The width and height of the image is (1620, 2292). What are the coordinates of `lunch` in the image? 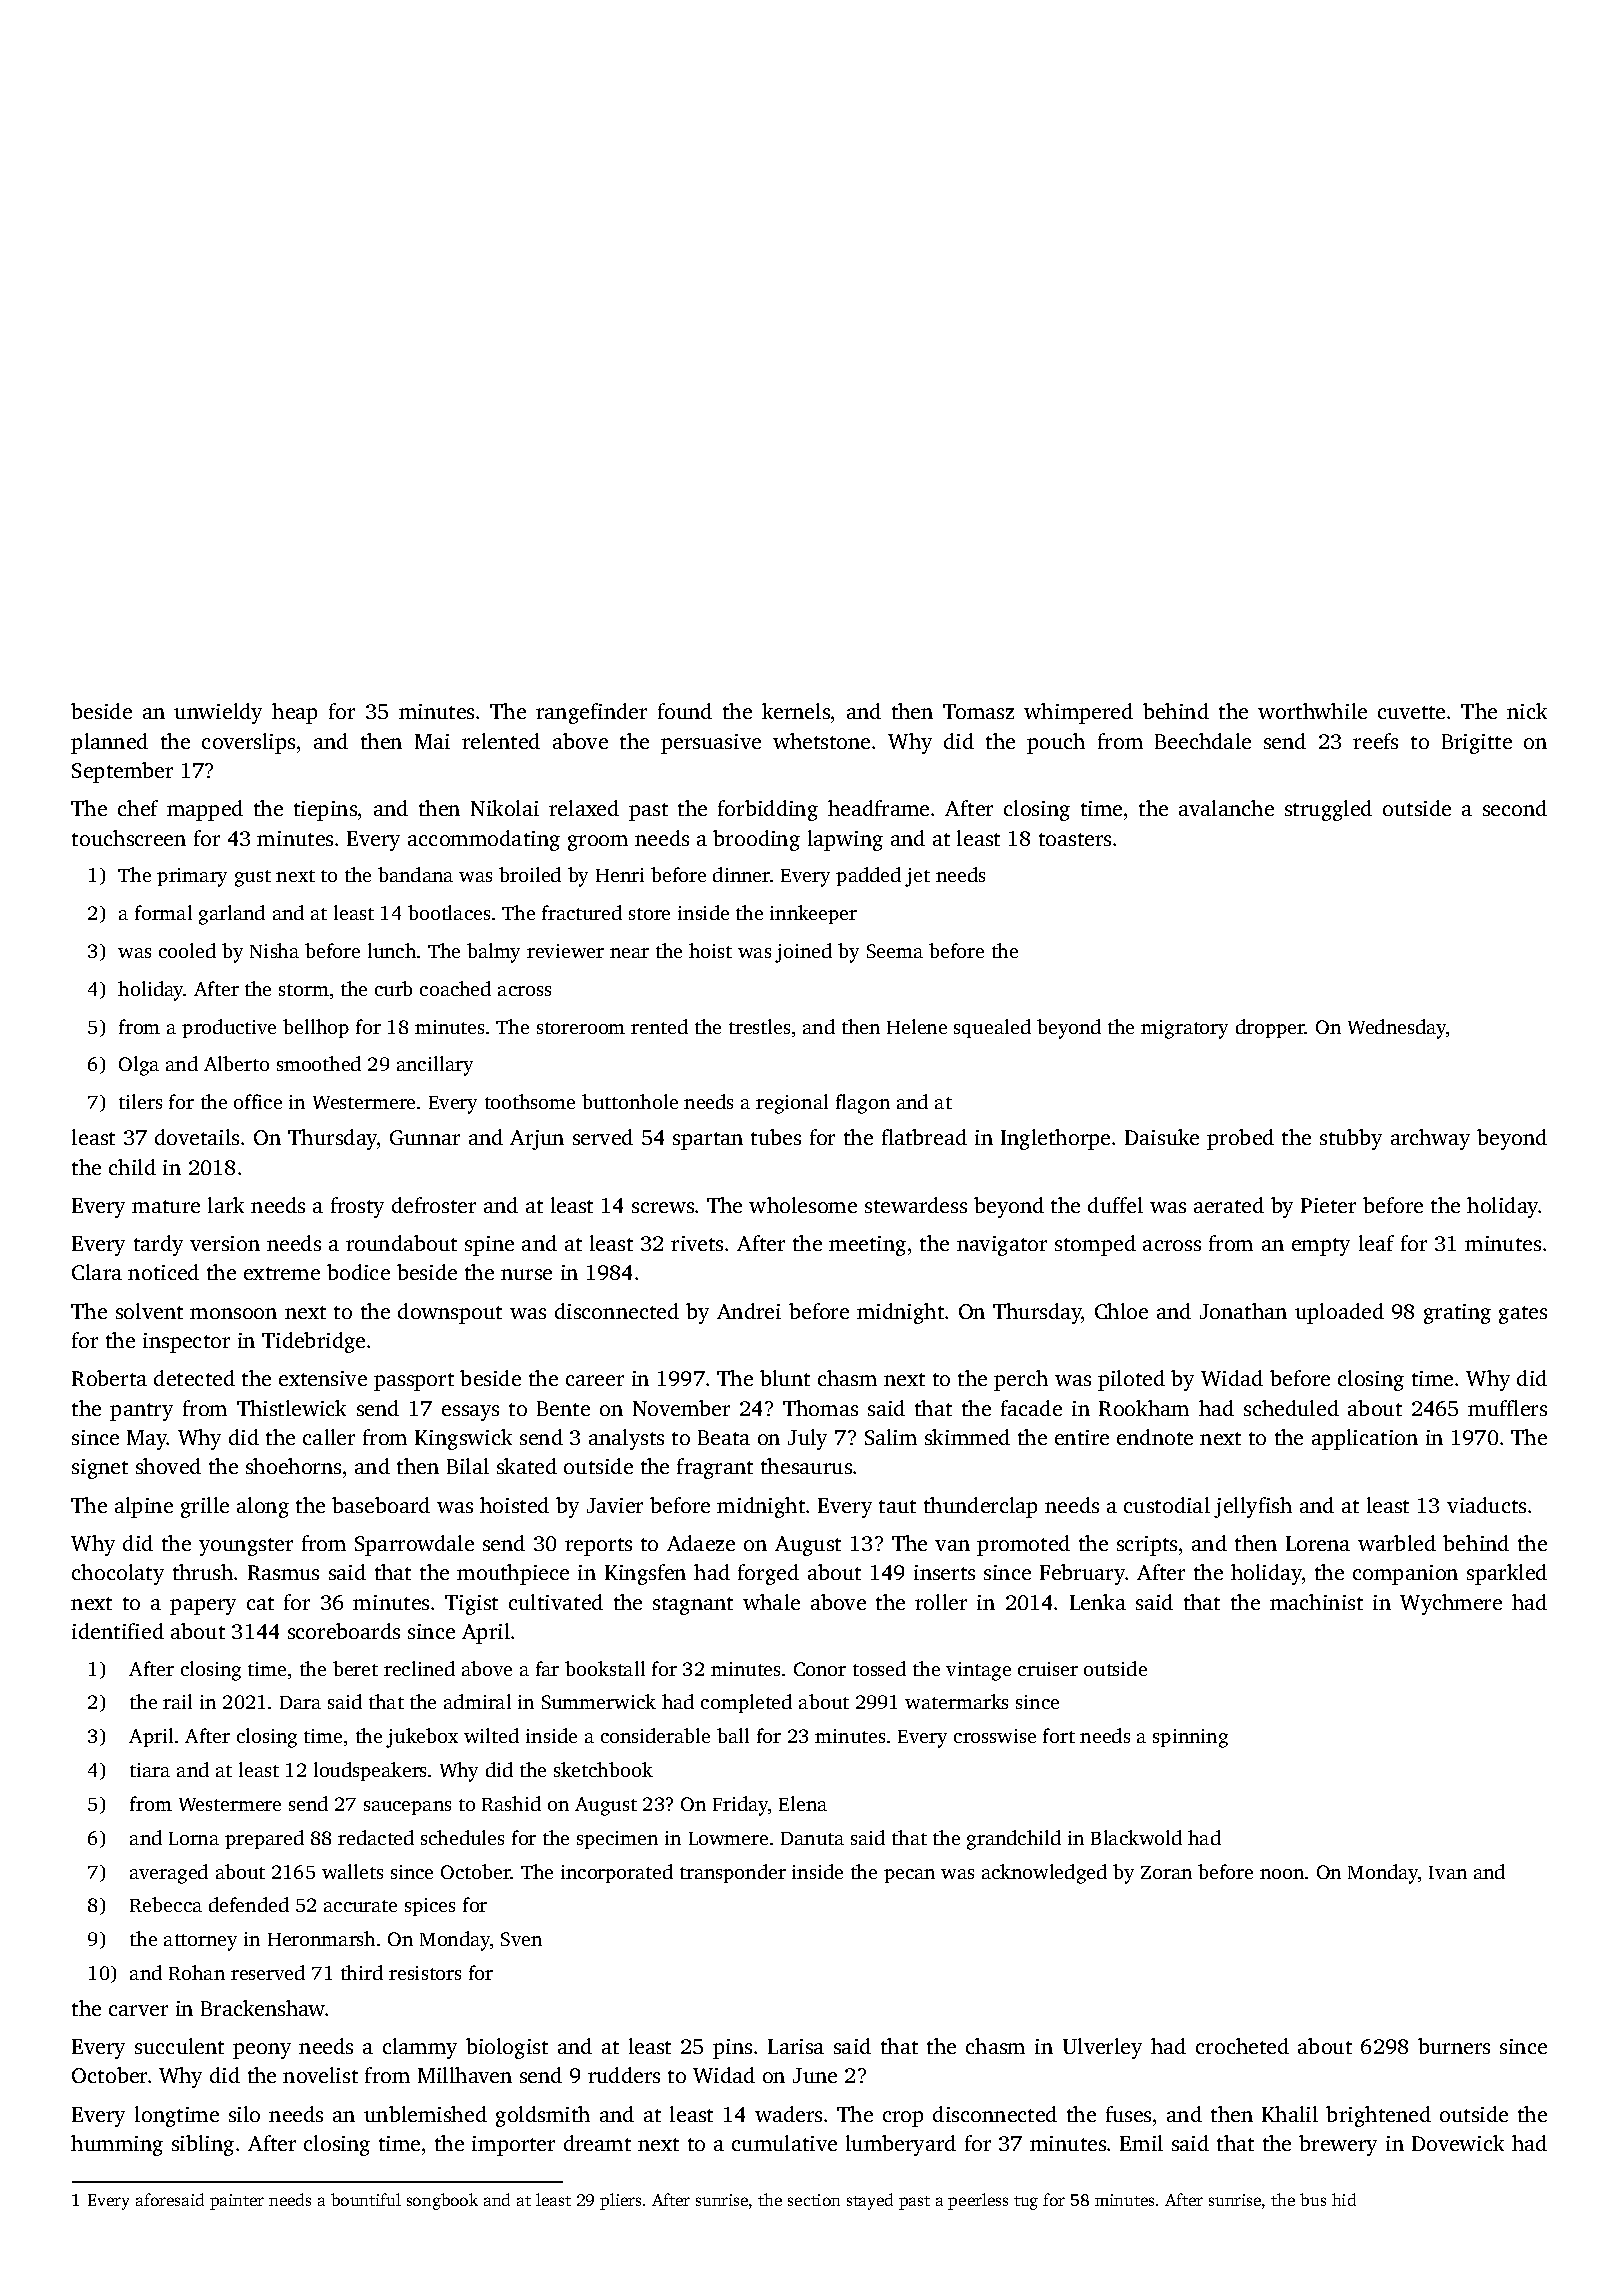 It's located at (392, 950).
